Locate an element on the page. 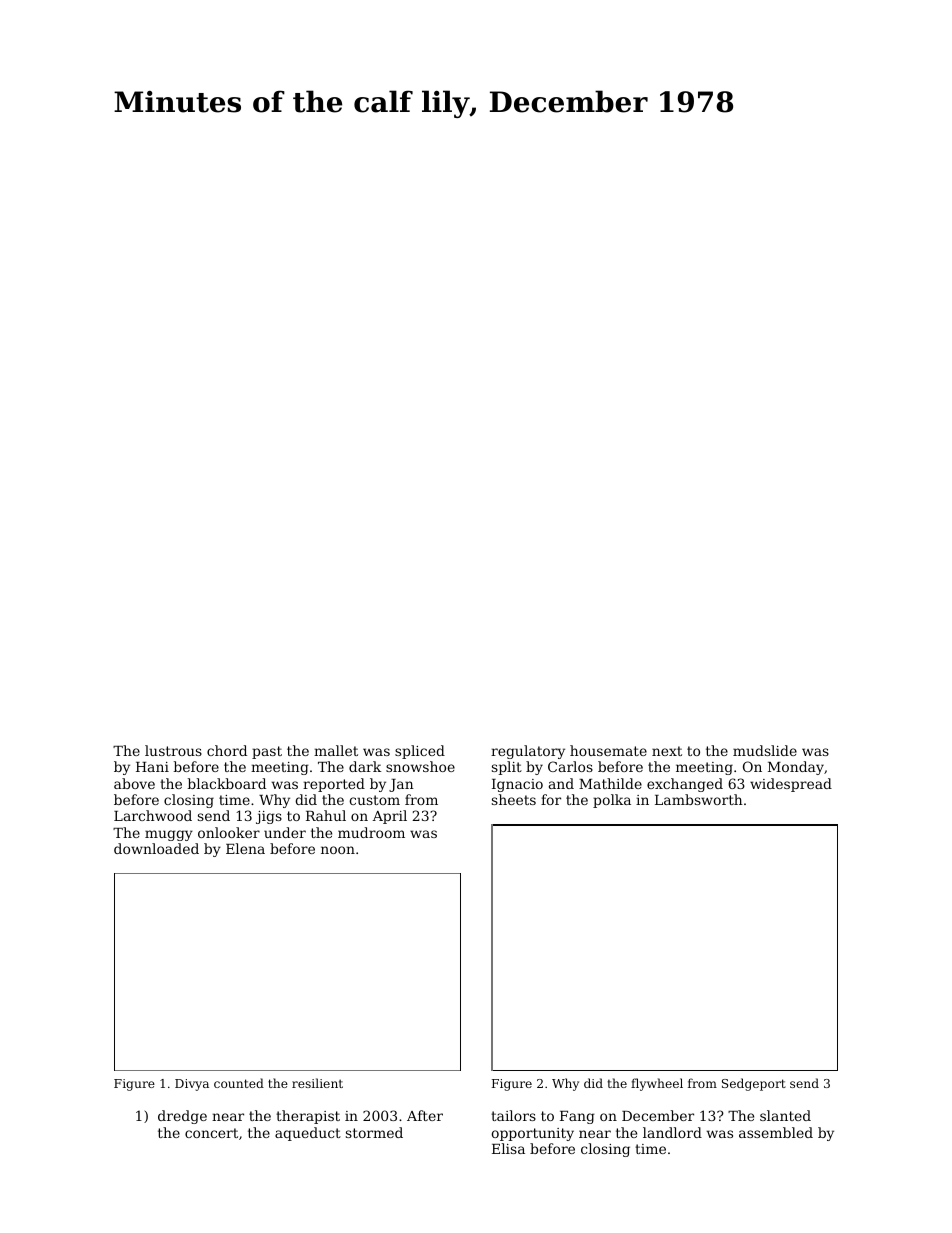 The image size is (952, 1233). mallet is located at coordinates (336, 750).
